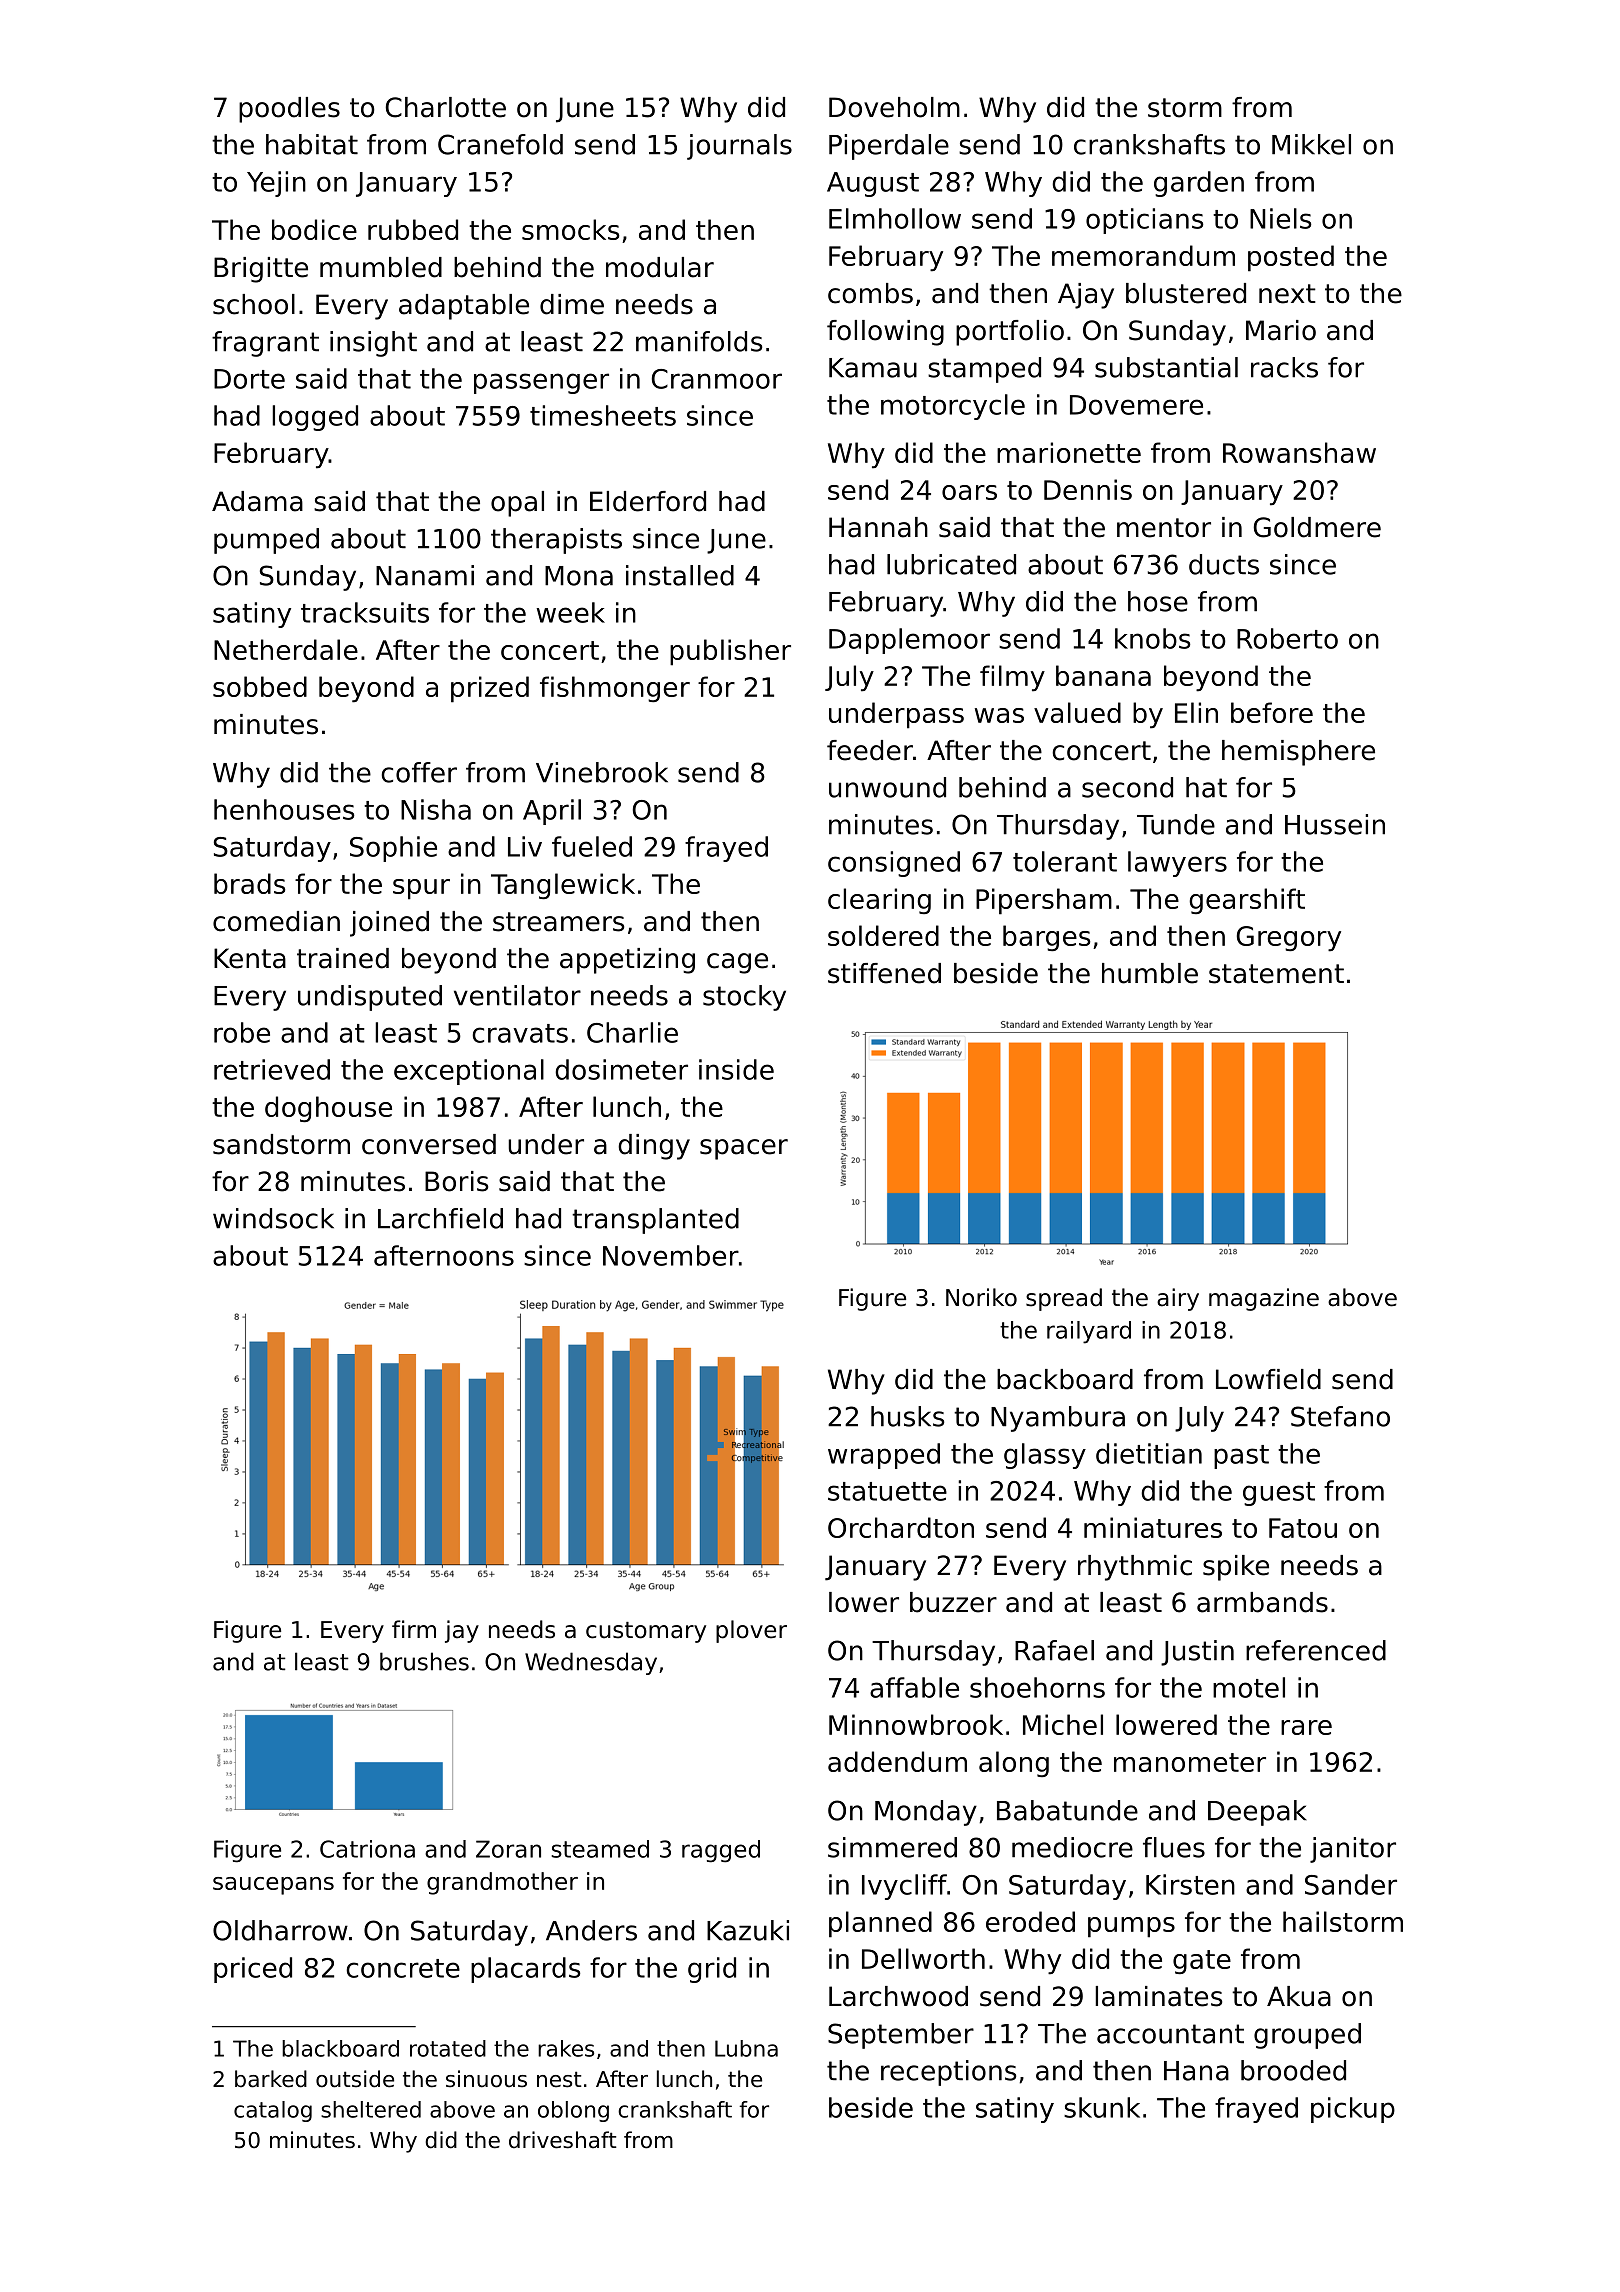 The image size is (1620, 2292). Describe the element at coordinates (736, 1069) in the screenshot. I see `inside` at that location.
